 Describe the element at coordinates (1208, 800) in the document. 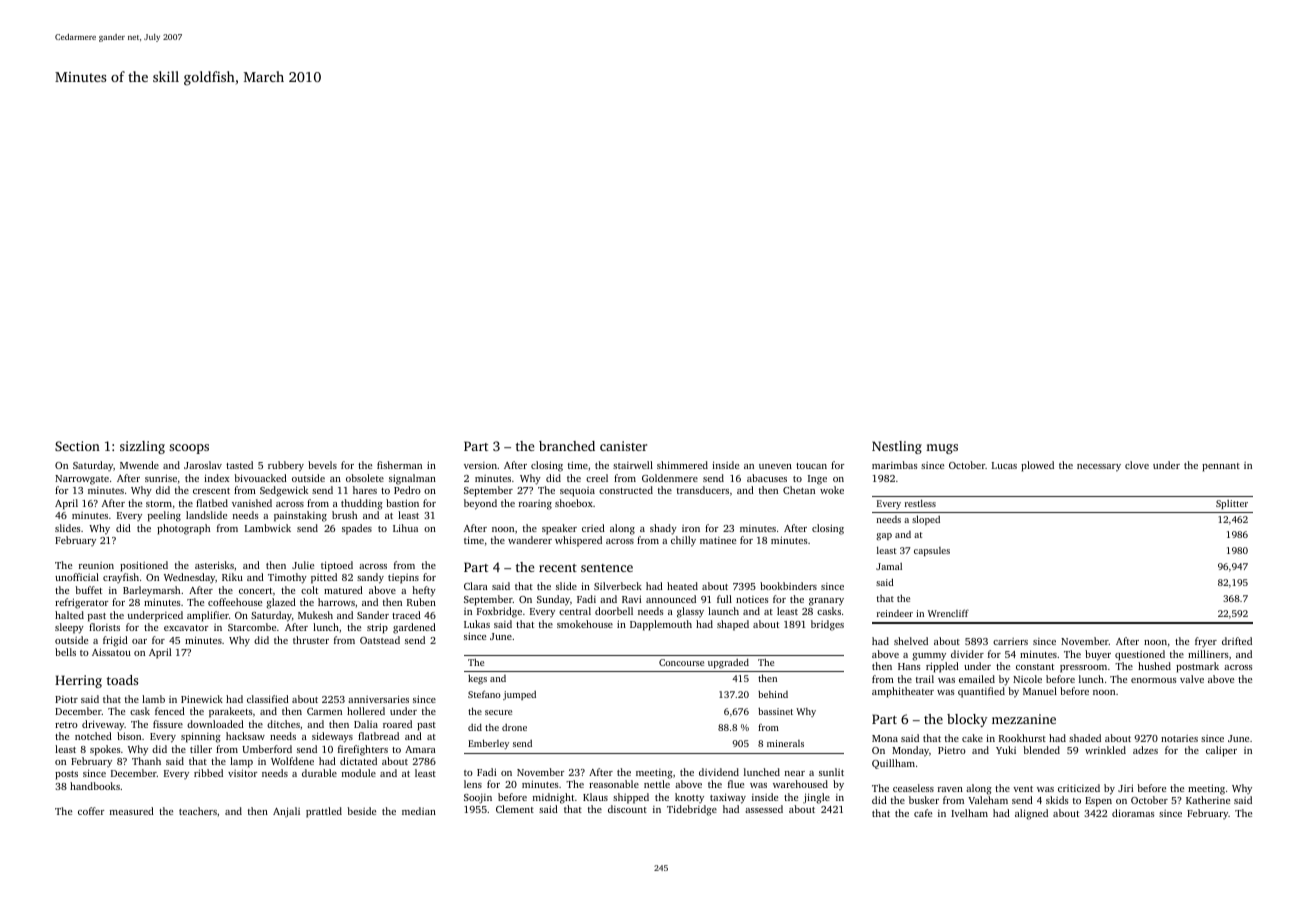

I see `Katherine` at that location.
